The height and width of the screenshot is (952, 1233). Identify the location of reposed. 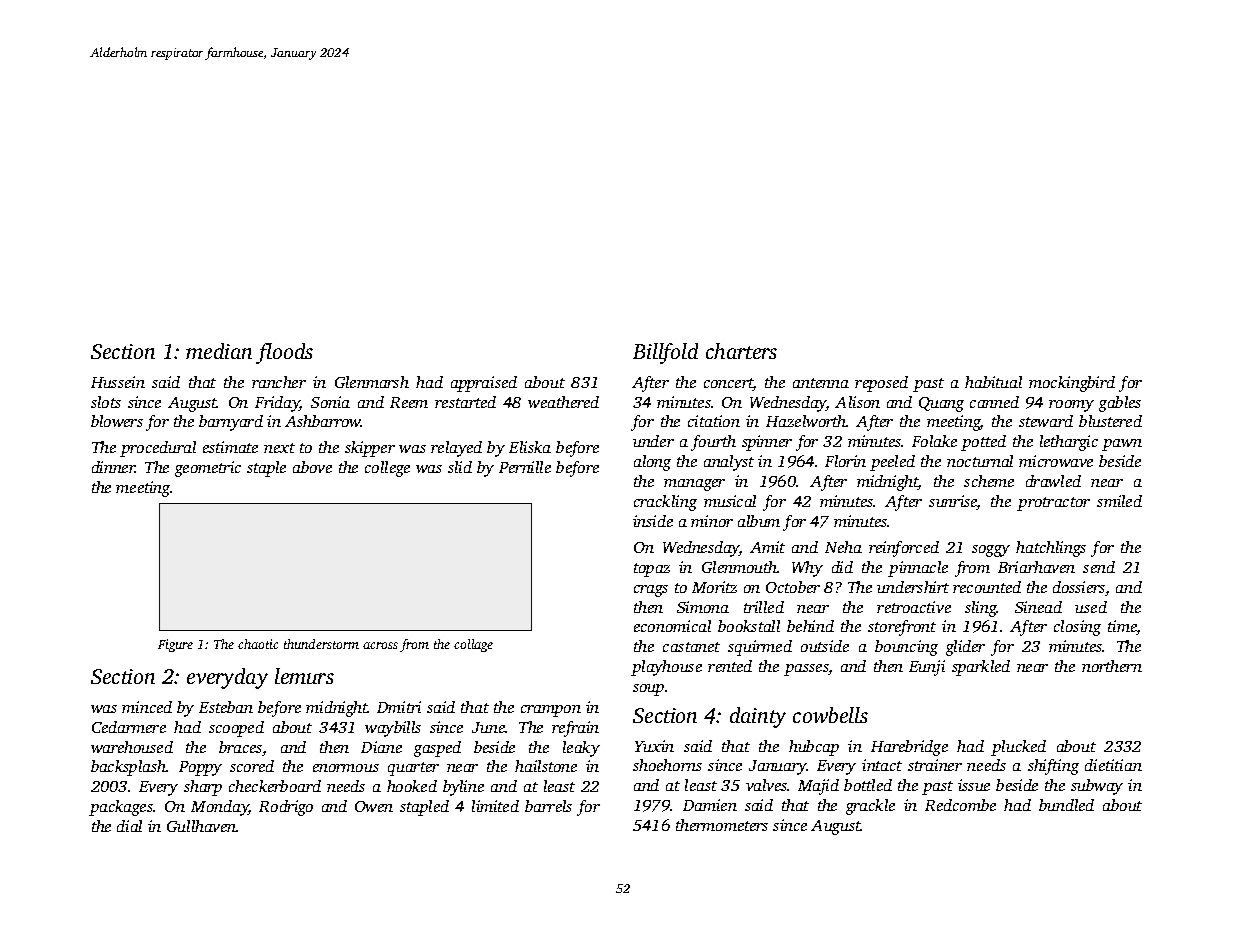
(881, 384).
